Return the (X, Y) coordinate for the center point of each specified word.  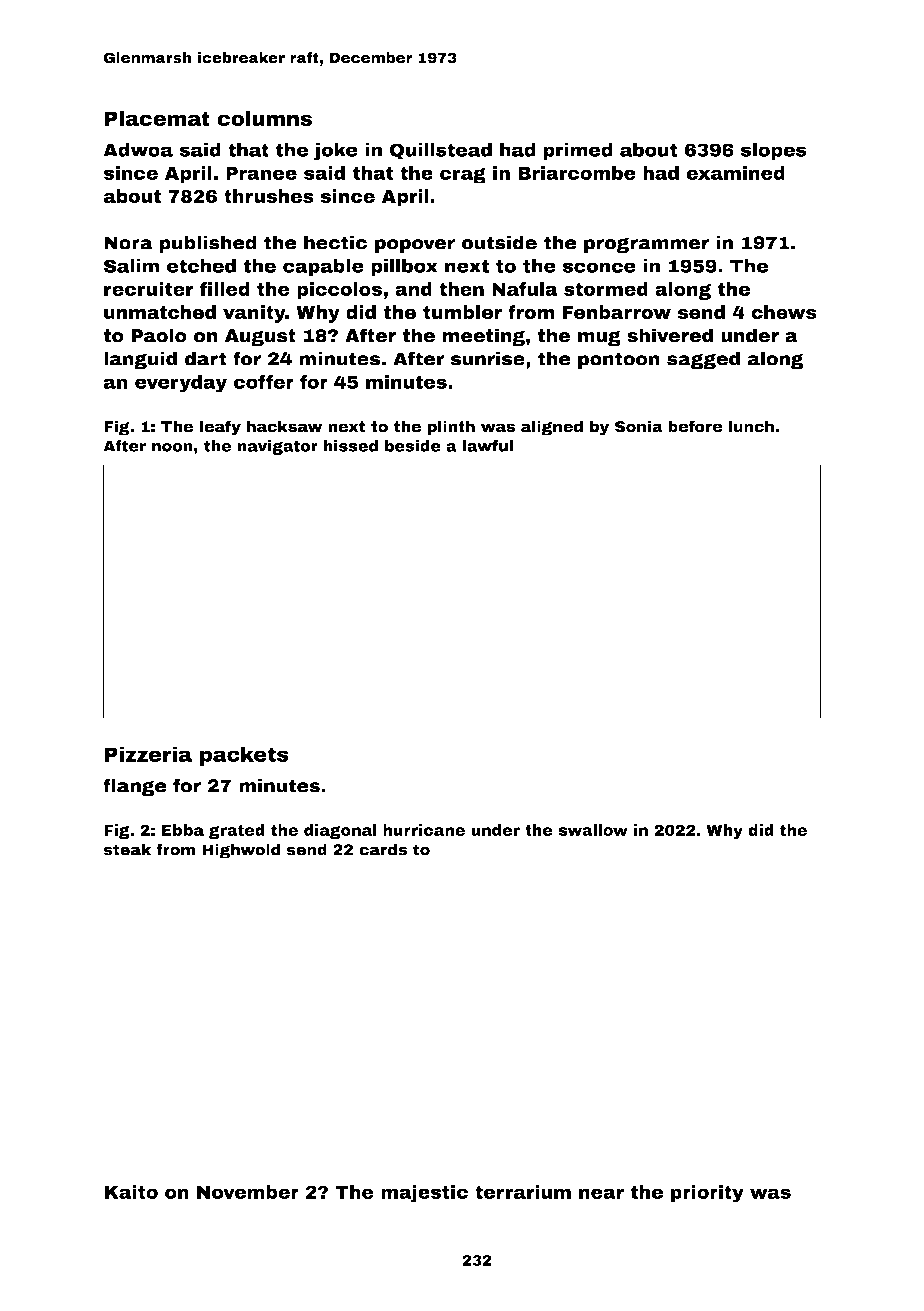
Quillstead (441, 151)
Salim (131, 266)
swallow (593, 830)
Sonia (639, 426)
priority (707, 1194)
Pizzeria (148, 754)
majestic (424, 1194)
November (248, 1192)
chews (784, 312)
